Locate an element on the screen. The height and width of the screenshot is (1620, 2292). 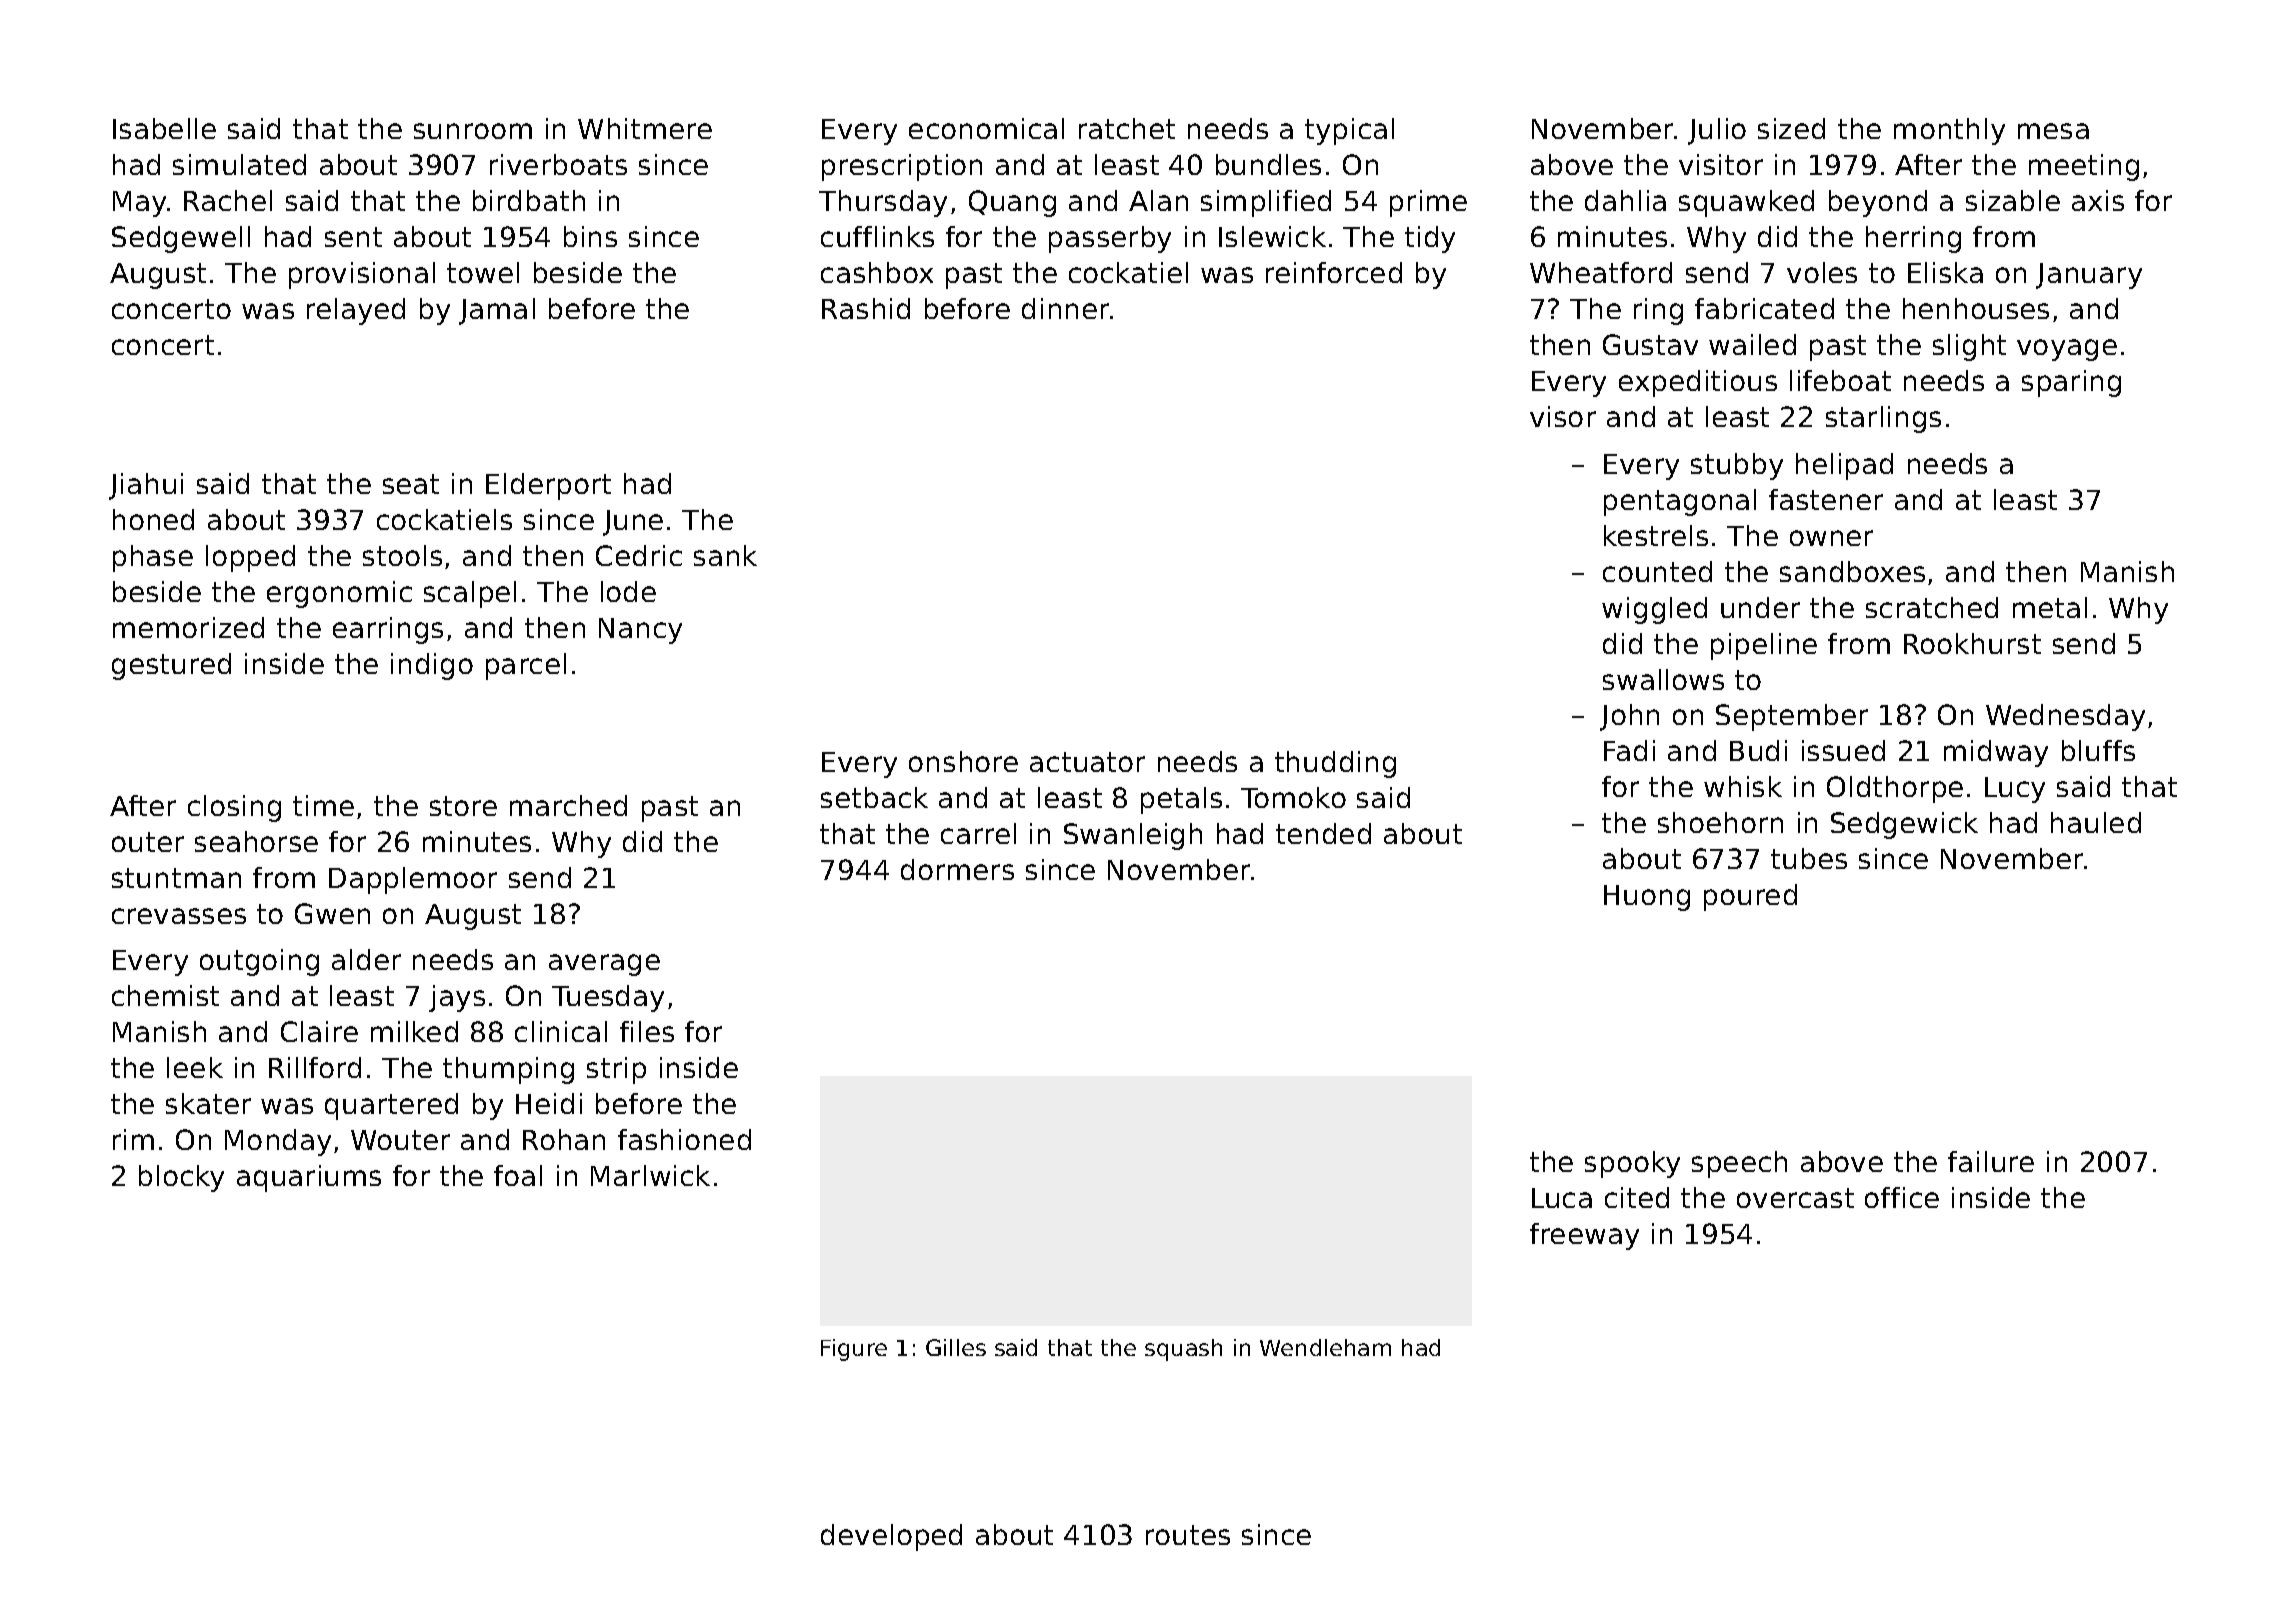
Whitmere is located at coordinates (645, 128).
